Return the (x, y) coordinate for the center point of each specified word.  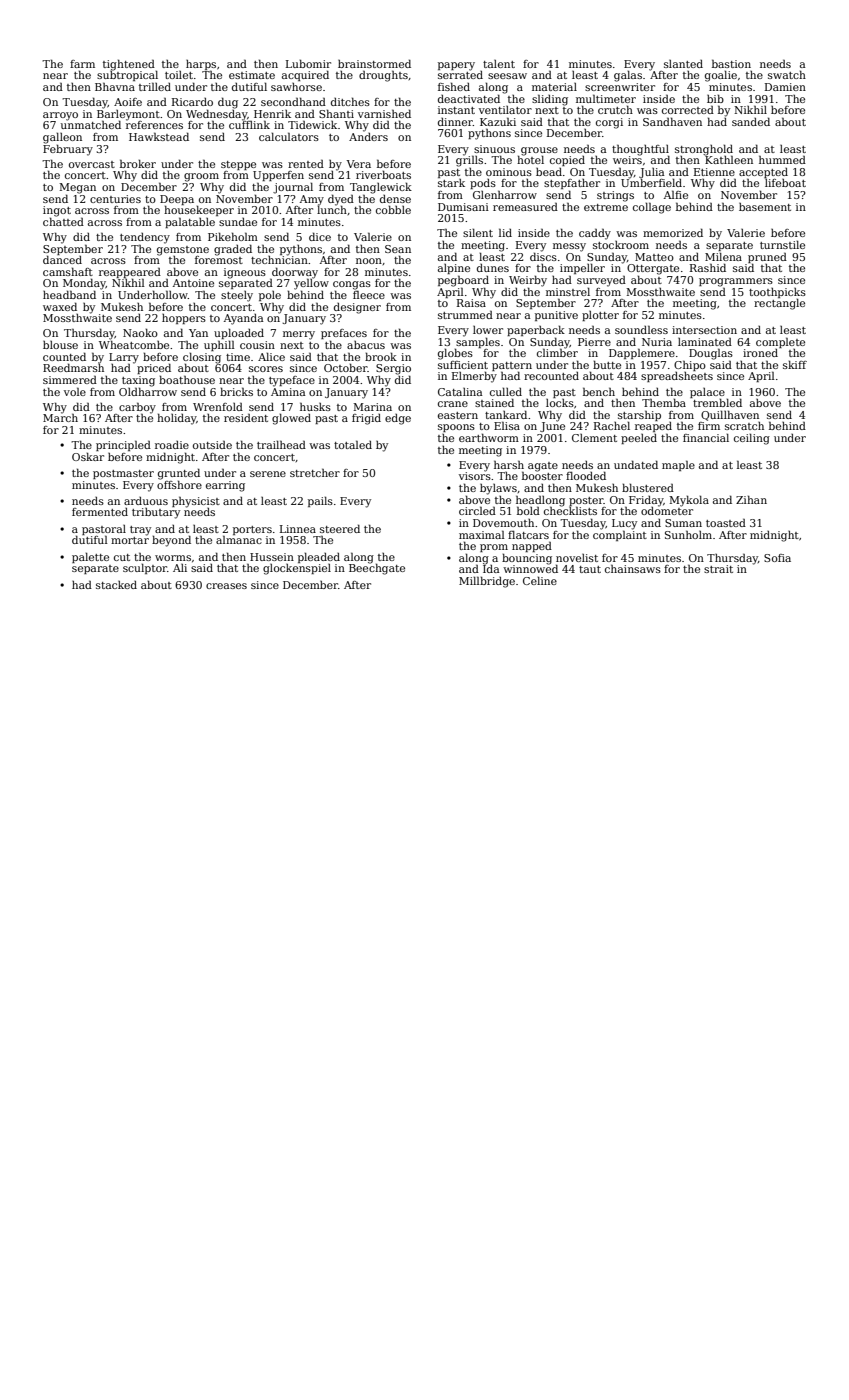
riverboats (383, 174)
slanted (683, 64)
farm (82, 64)
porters (252, 530)
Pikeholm (233, 236)
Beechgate (377, 569)
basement (765, 207)
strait (718, 569)
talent (499, 64)
